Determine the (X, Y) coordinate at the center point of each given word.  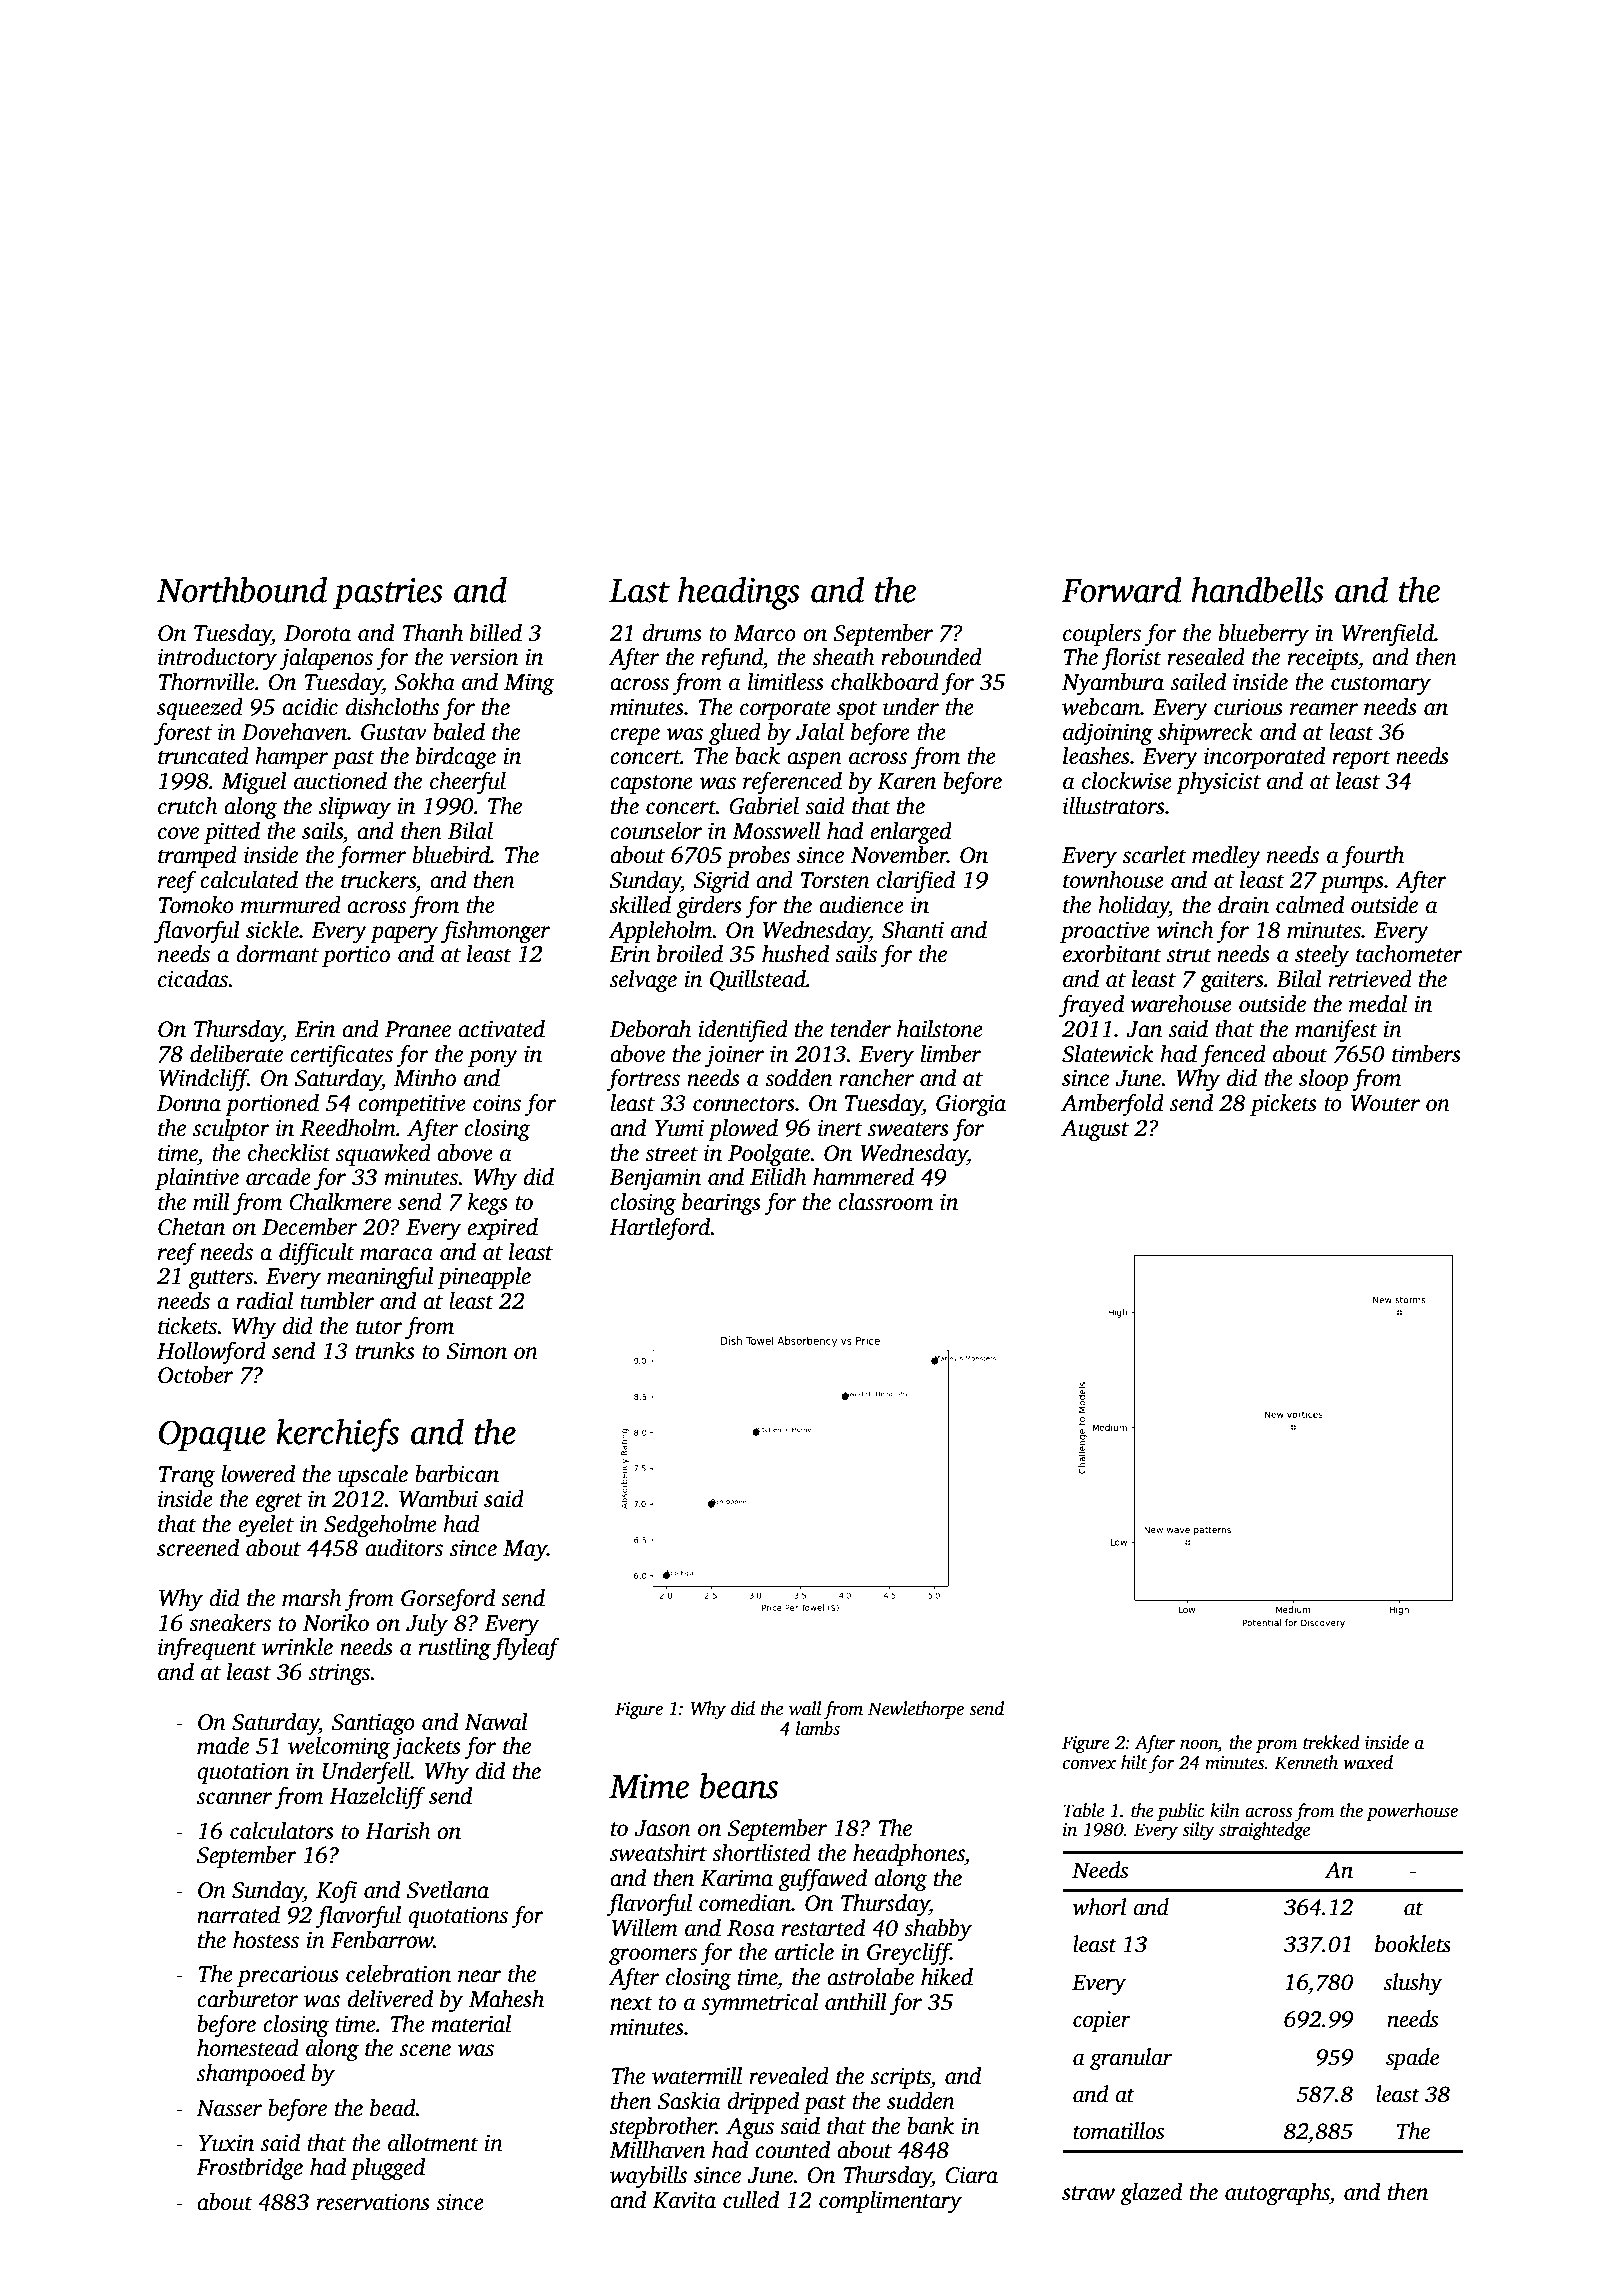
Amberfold (1112, 1104)
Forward (1121, 589)
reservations (373, 2202)
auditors (404, 1548)
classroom (885, 1202)
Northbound (241, 590)
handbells (1257, 589)
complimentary (890, 2202)
